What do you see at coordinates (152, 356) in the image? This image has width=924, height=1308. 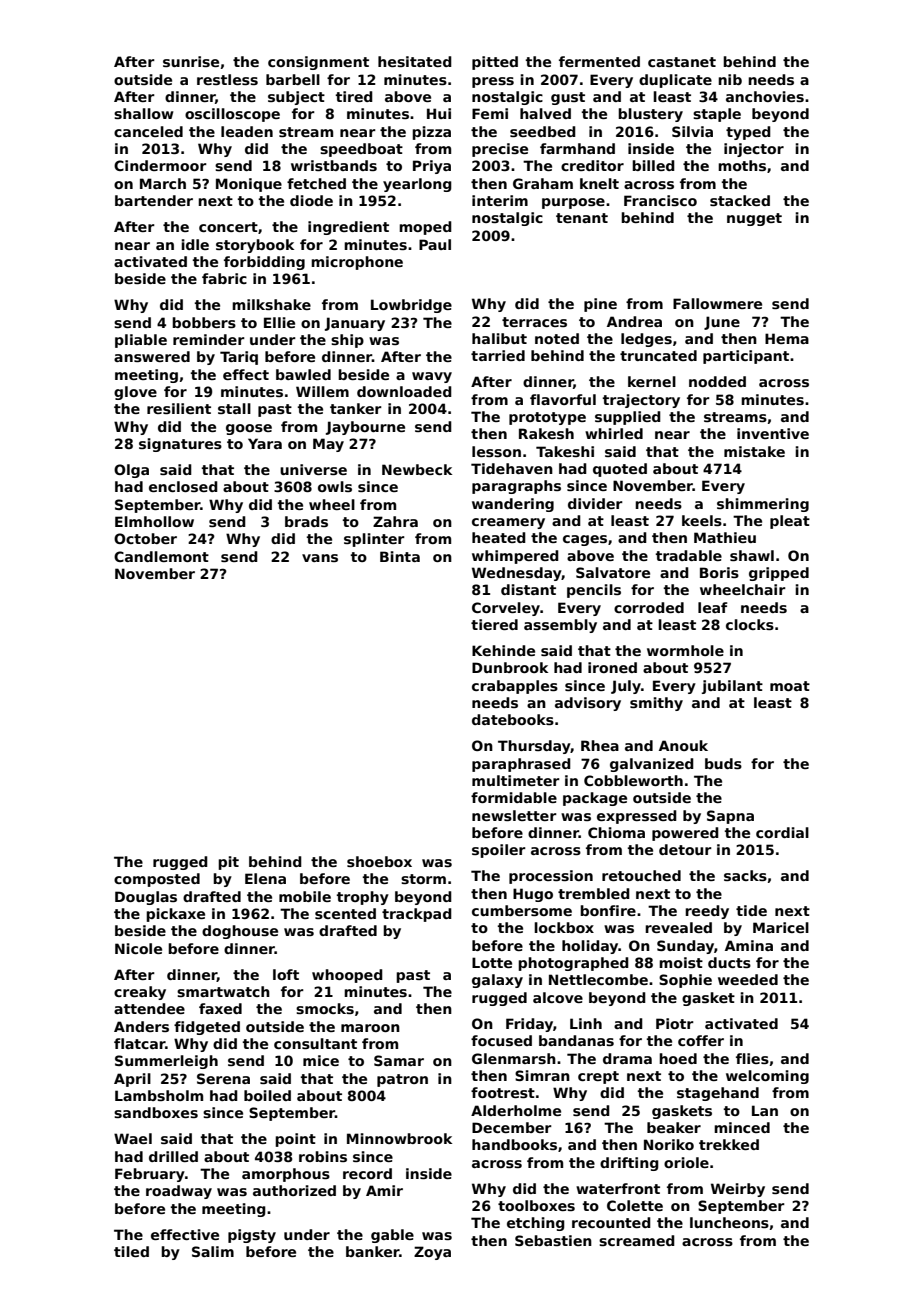 I see `answered` at bounding box center [152, 356].
